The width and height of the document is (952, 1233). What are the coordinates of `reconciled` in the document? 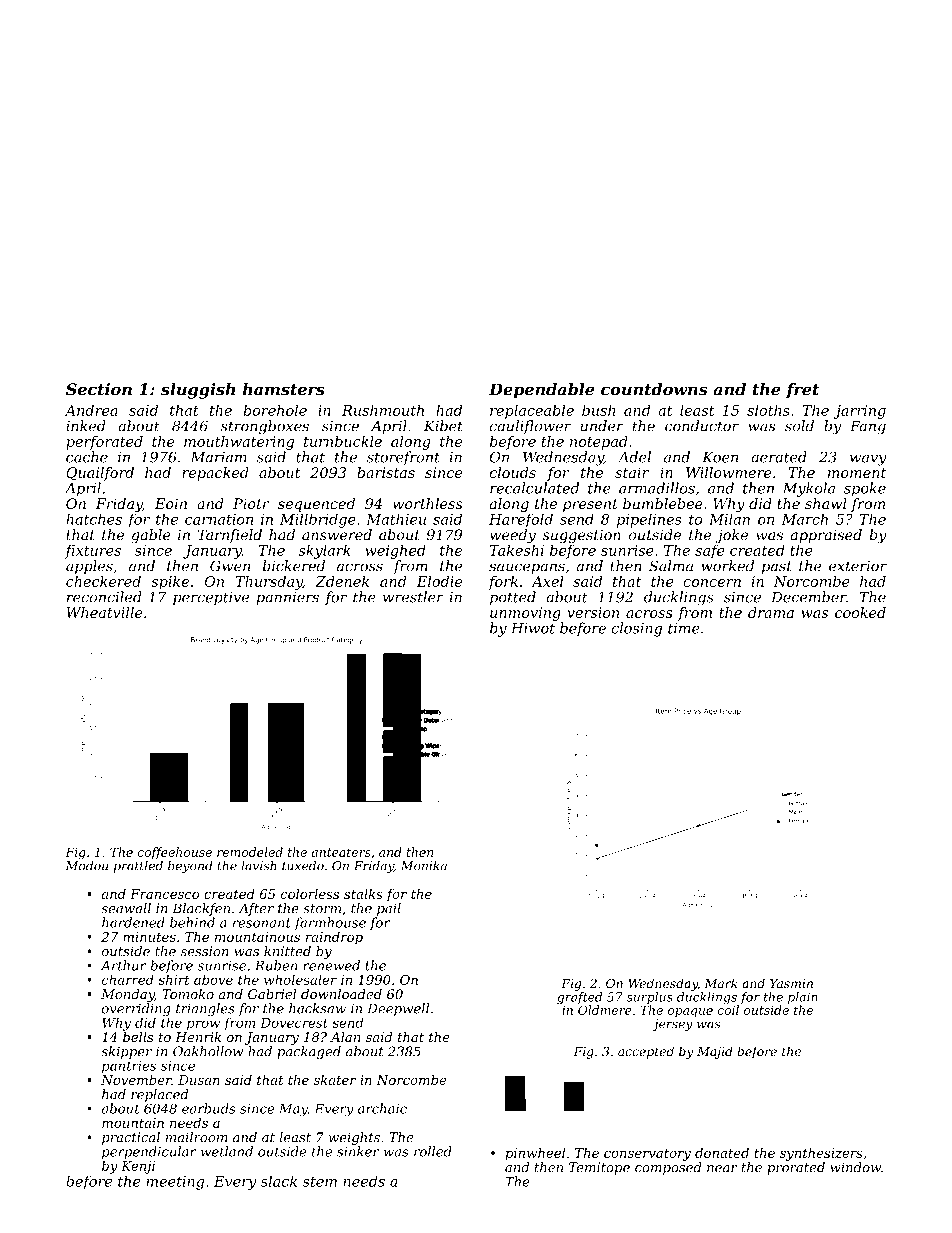 It's located at (104, 597).
